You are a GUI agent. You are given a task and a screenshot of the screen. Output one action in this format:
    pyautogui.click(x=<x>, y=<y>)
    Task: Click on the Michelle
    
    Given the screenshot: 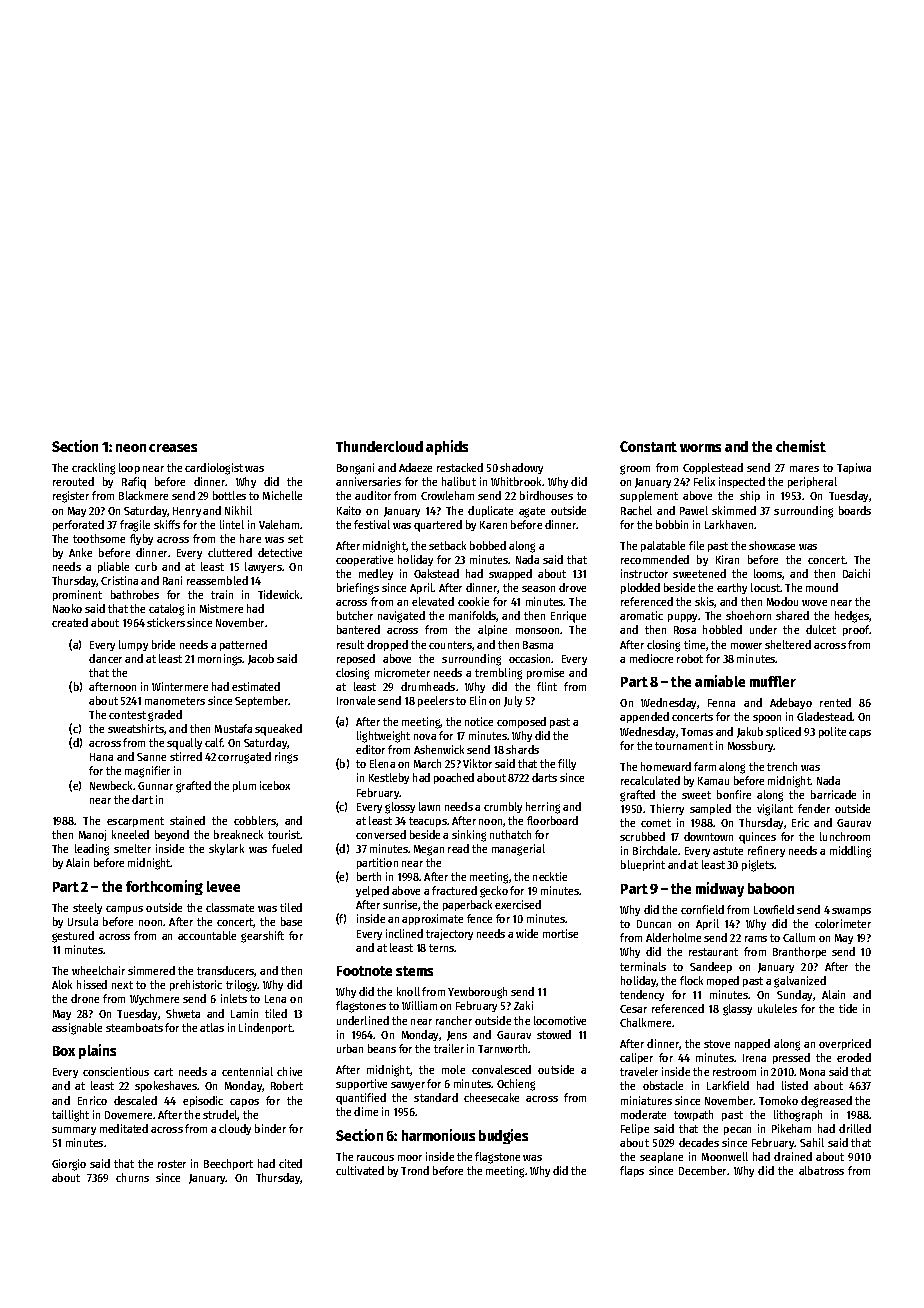 What is the action you would take?
    pyautogui.click(x=282, y=495)
